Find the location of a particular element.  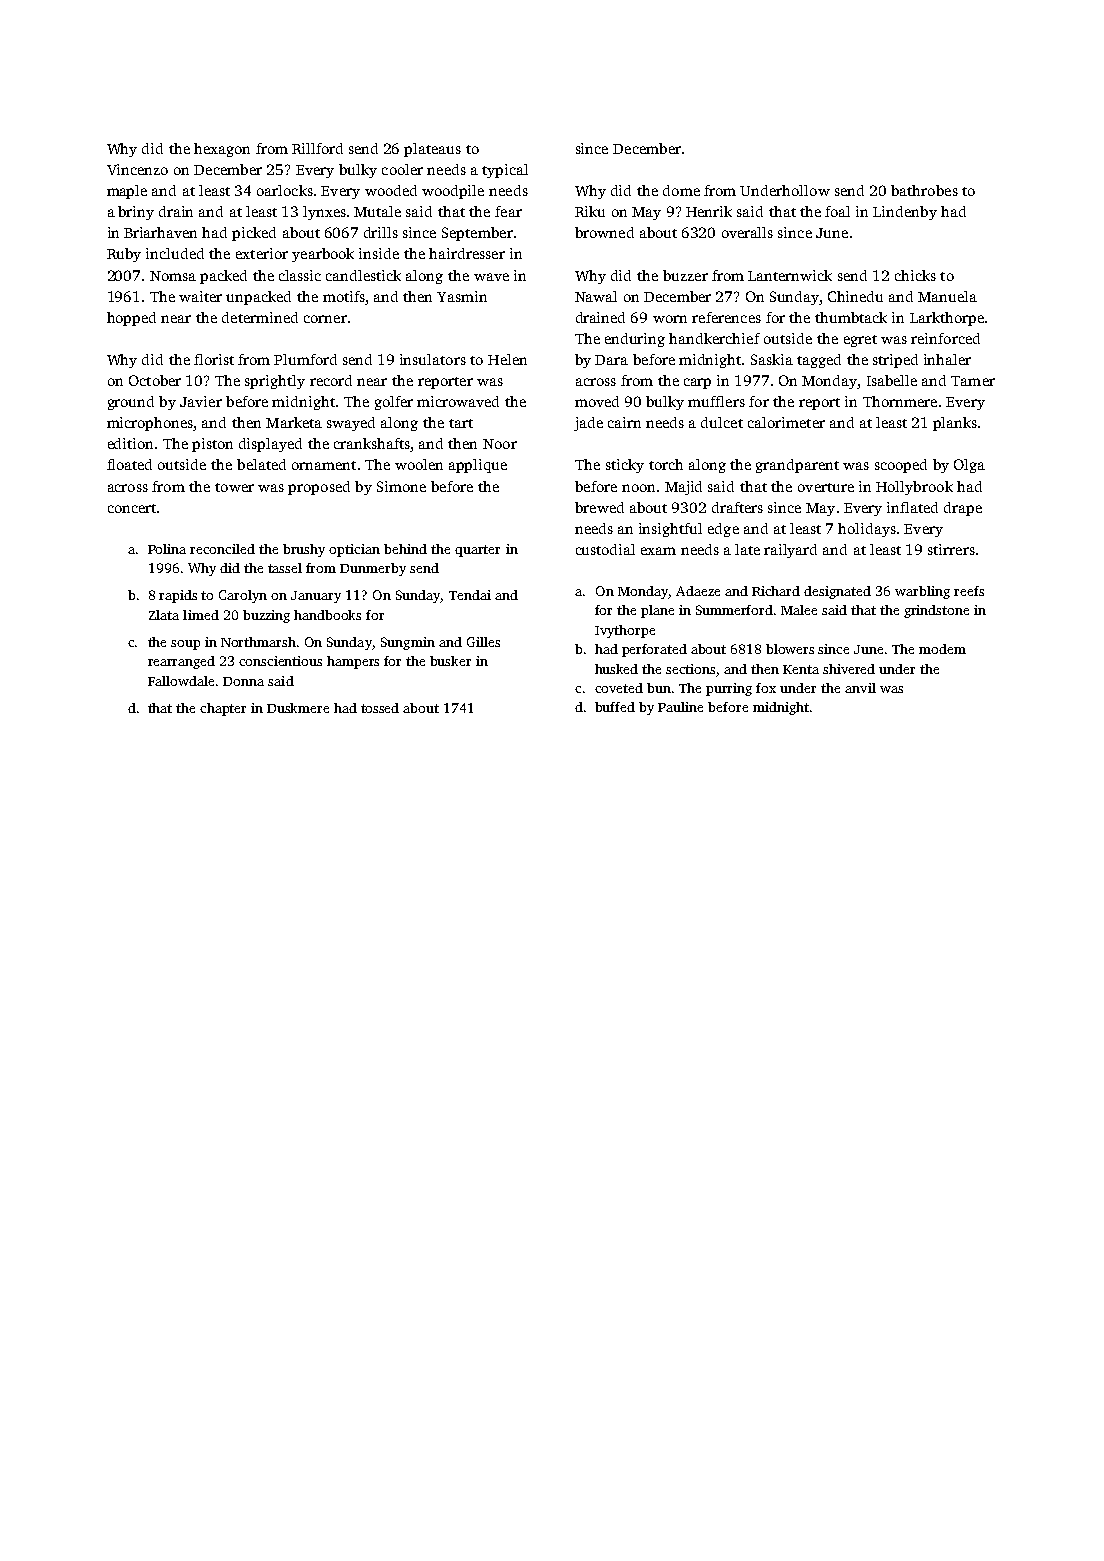

chapter is located at coordinates (223, 709).
